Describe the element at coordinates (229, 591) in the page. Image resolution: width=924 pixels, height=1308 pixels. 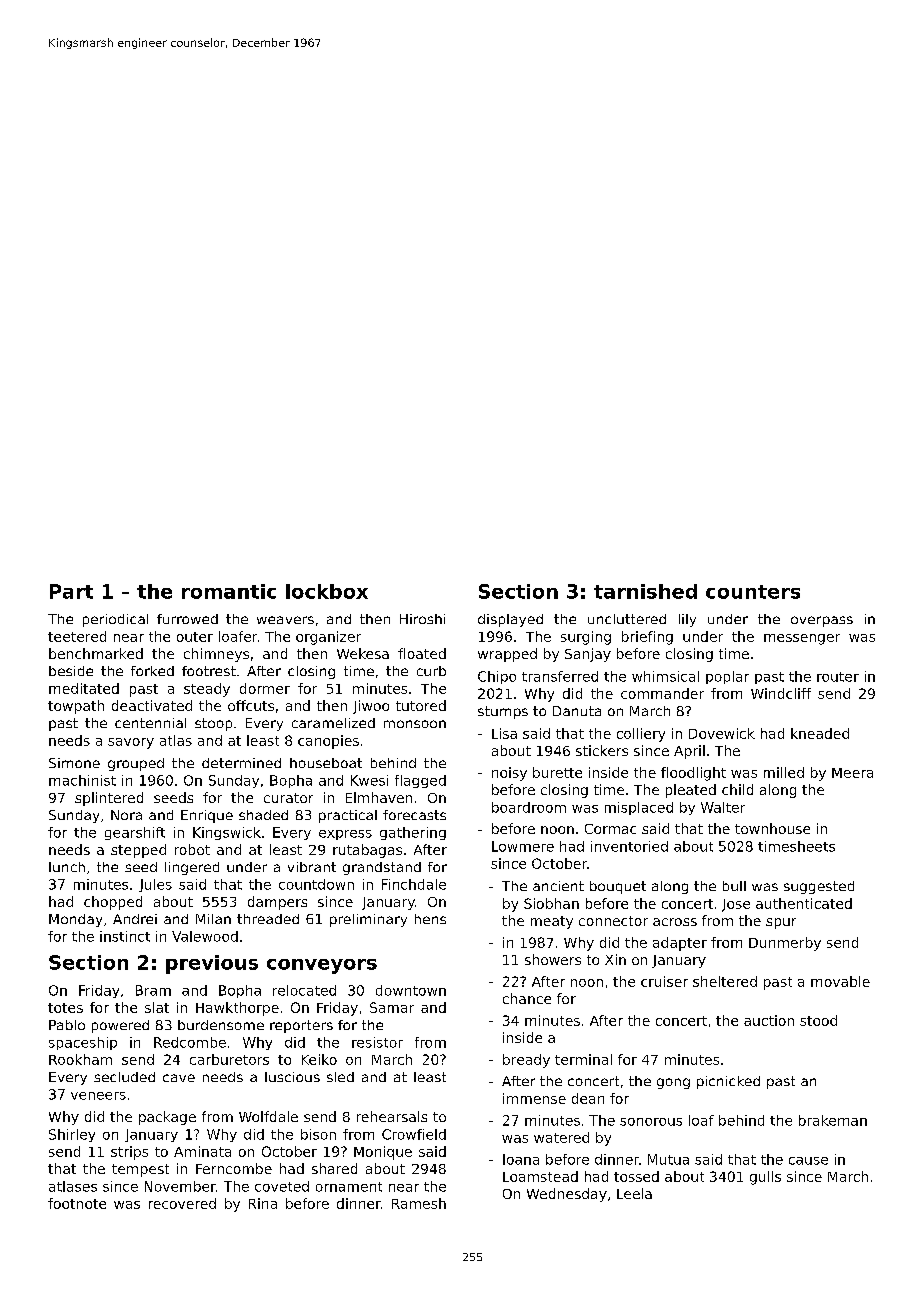
I see `romantic` at that location.
